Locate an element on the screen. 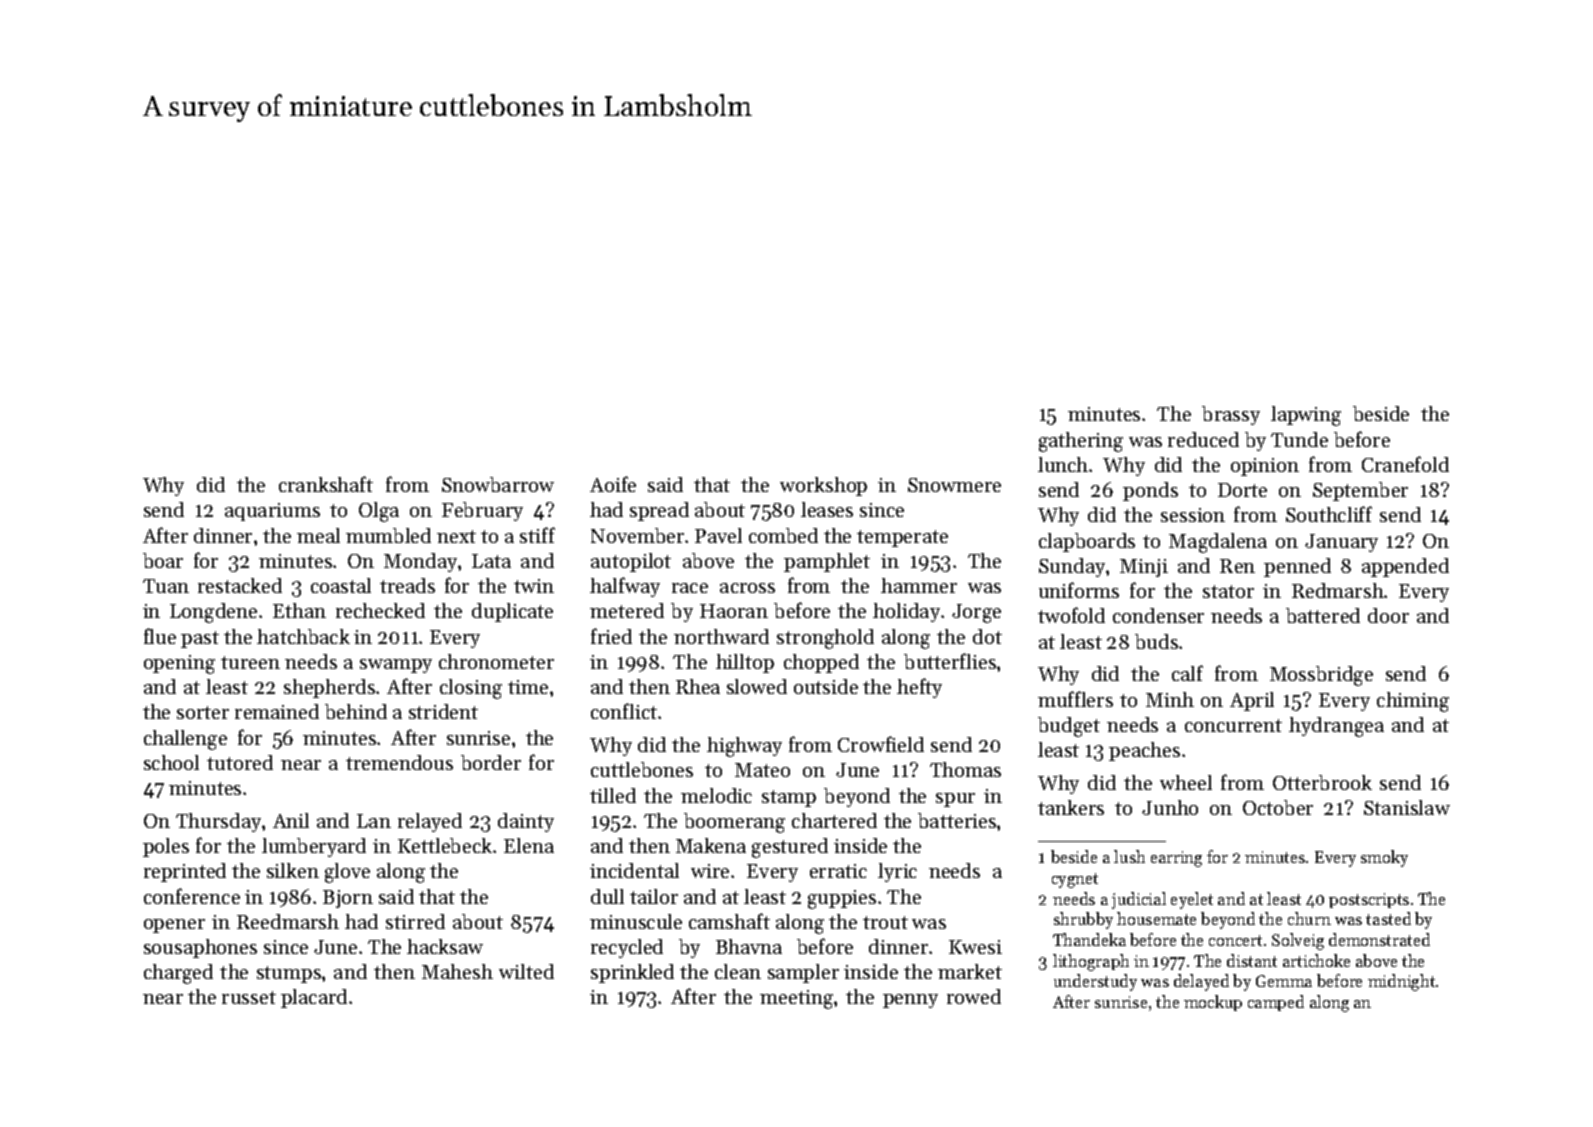  opening is located at coordinates (179, 664).
